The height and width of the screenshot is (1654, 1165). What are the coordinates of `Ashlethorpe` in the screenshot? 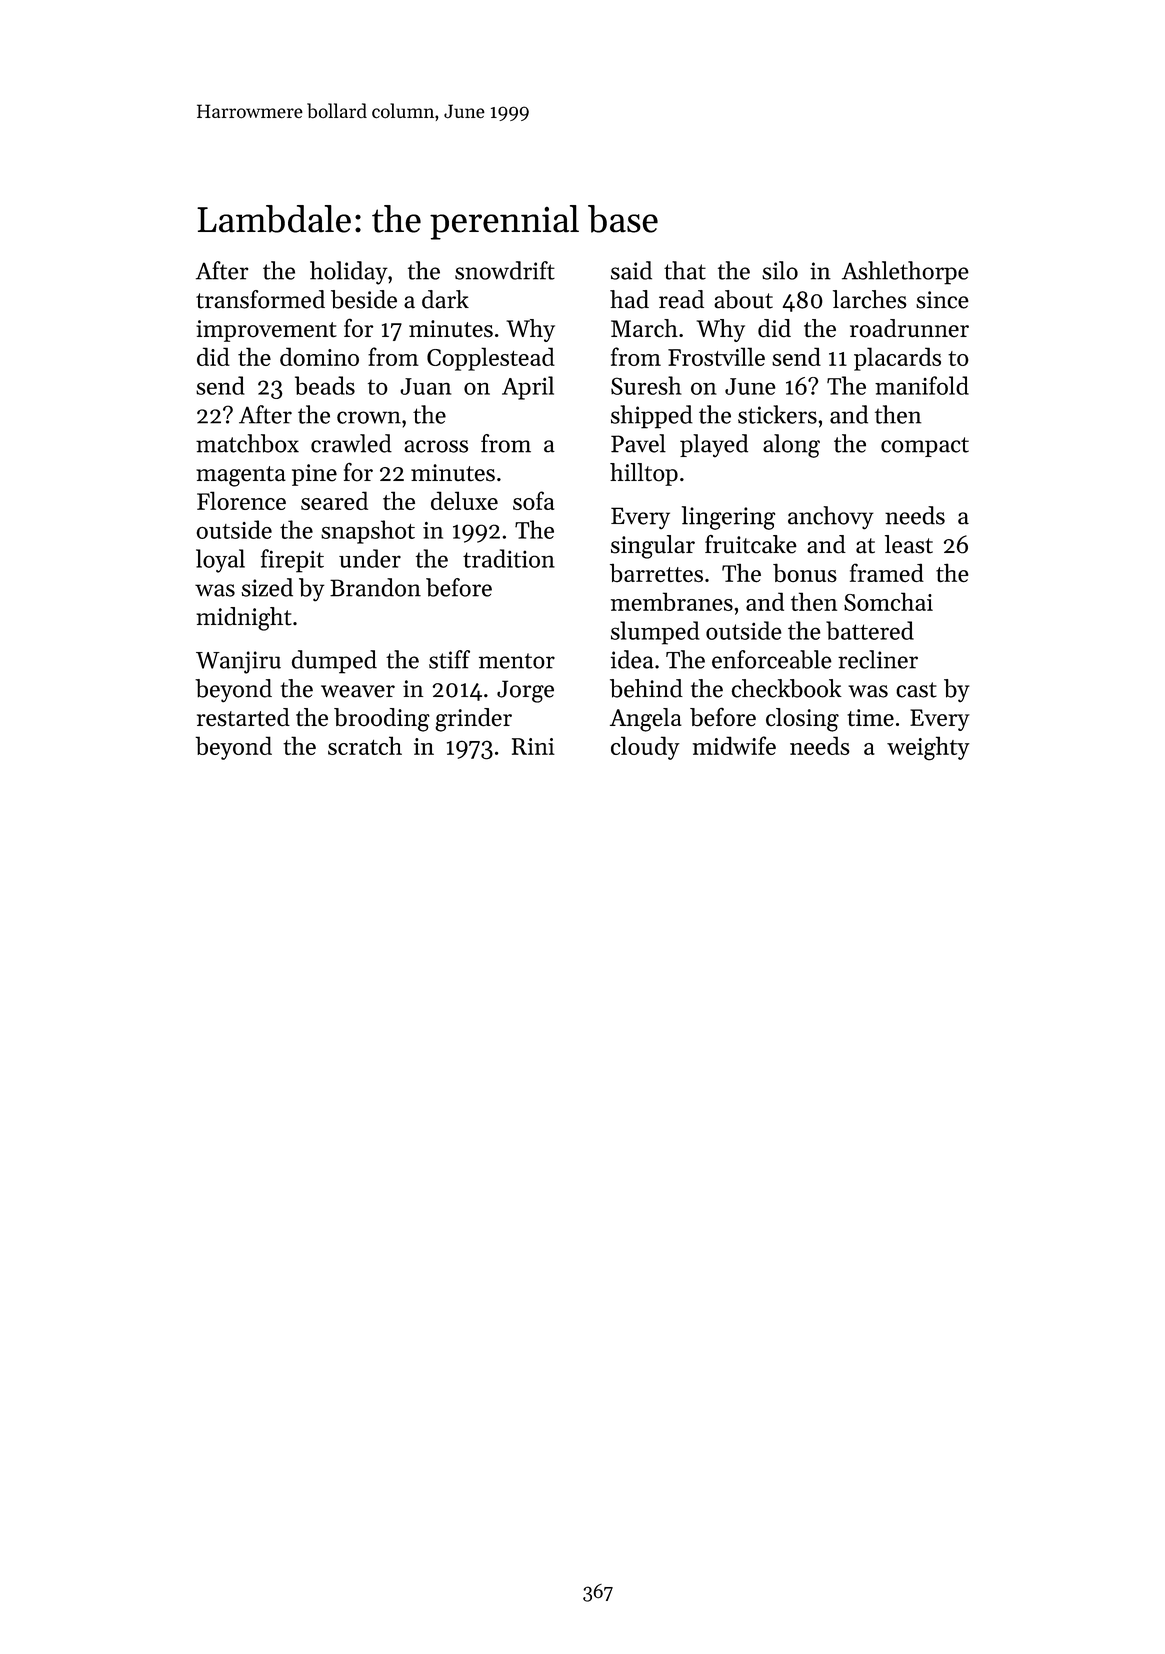 It's located at (905, 273).
